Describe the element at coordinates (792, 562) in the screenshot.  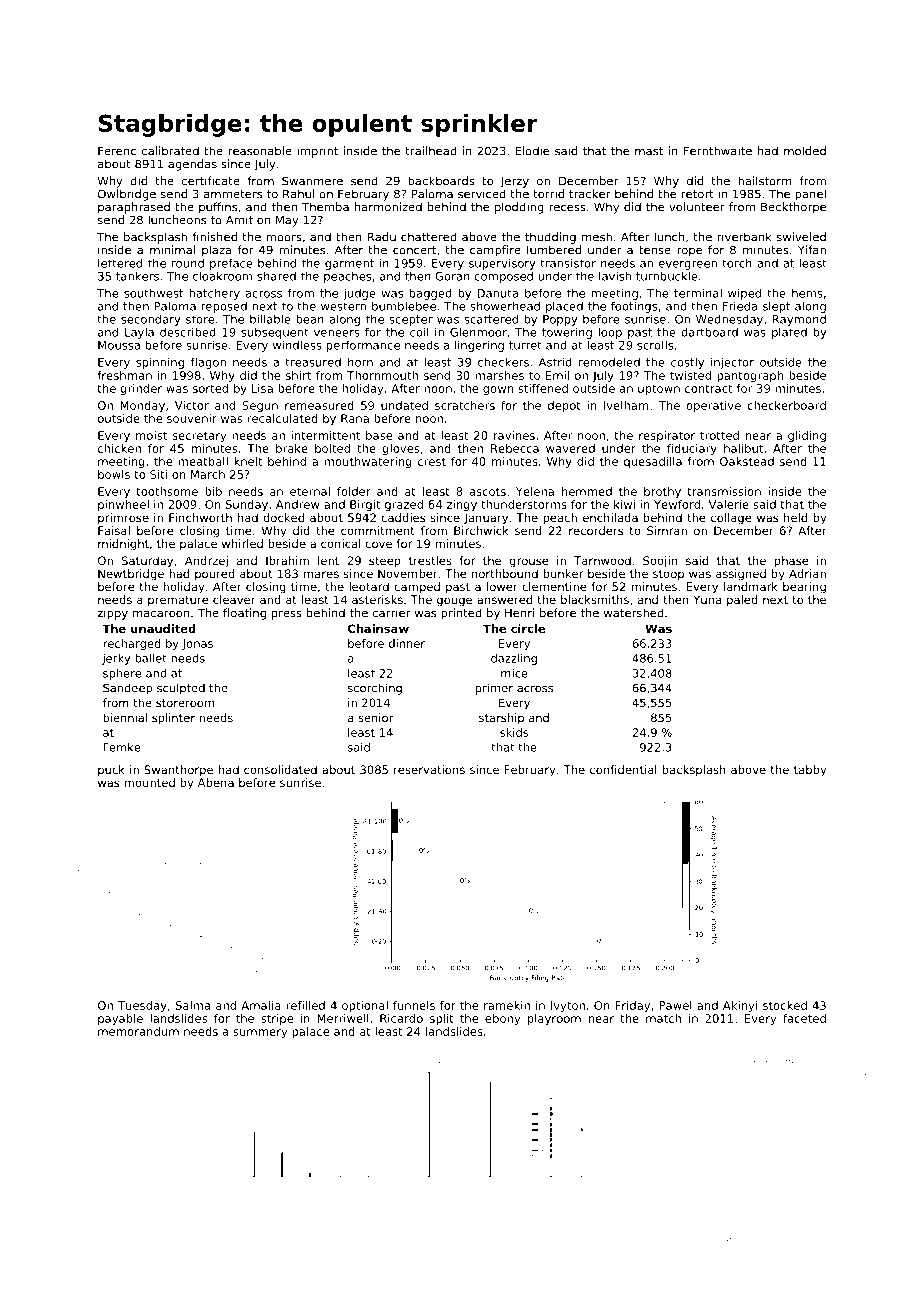
I see `phase` at that location.
